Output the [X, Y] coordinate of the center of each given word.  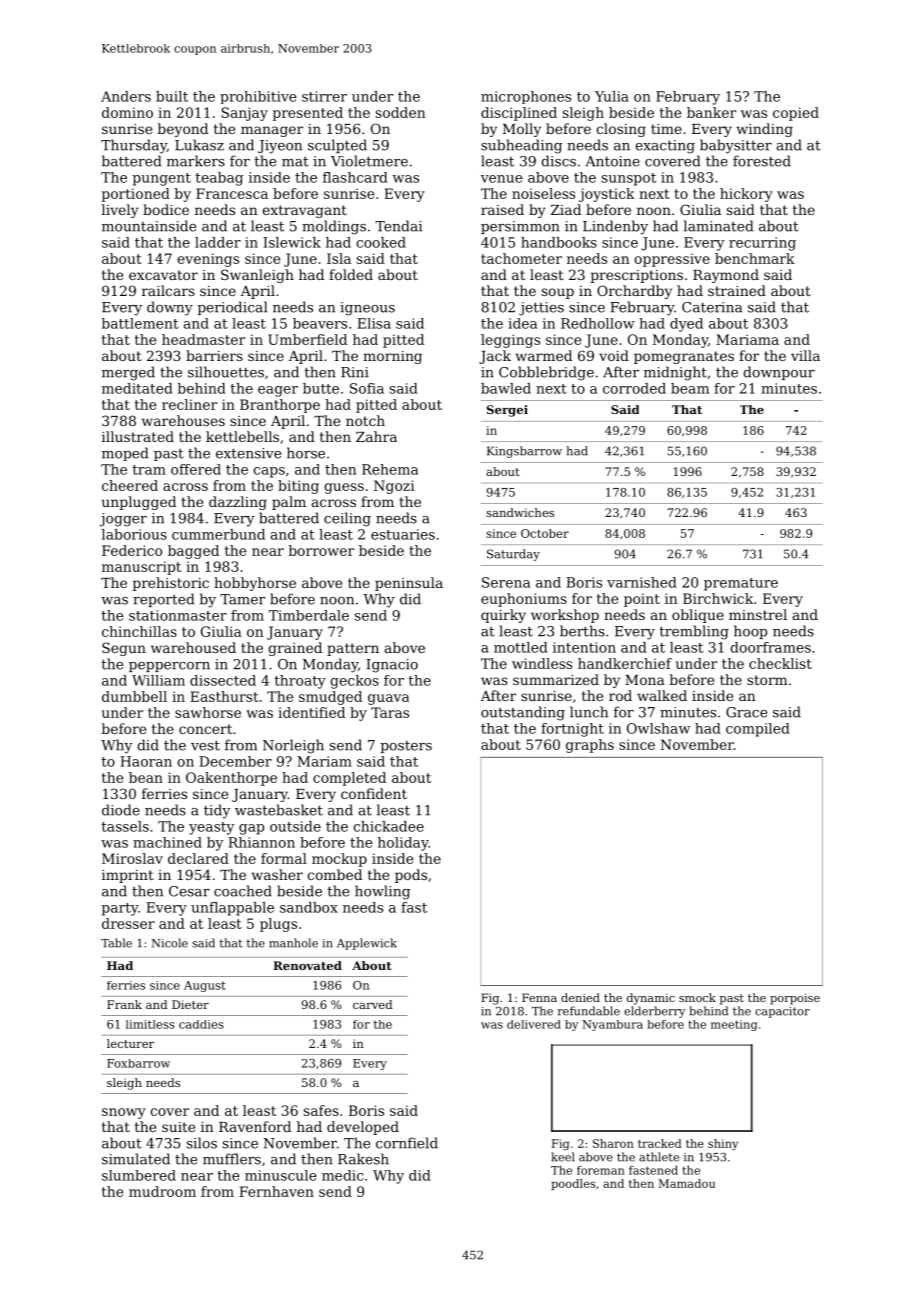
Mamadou [686, 1183]
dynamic [651, 999]
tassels [125, 826]
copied [796, 114]
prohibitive [258, 97]
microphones [526, 97]
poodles [573, 1184]
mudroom [162, 1191]
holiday [403, 844]
